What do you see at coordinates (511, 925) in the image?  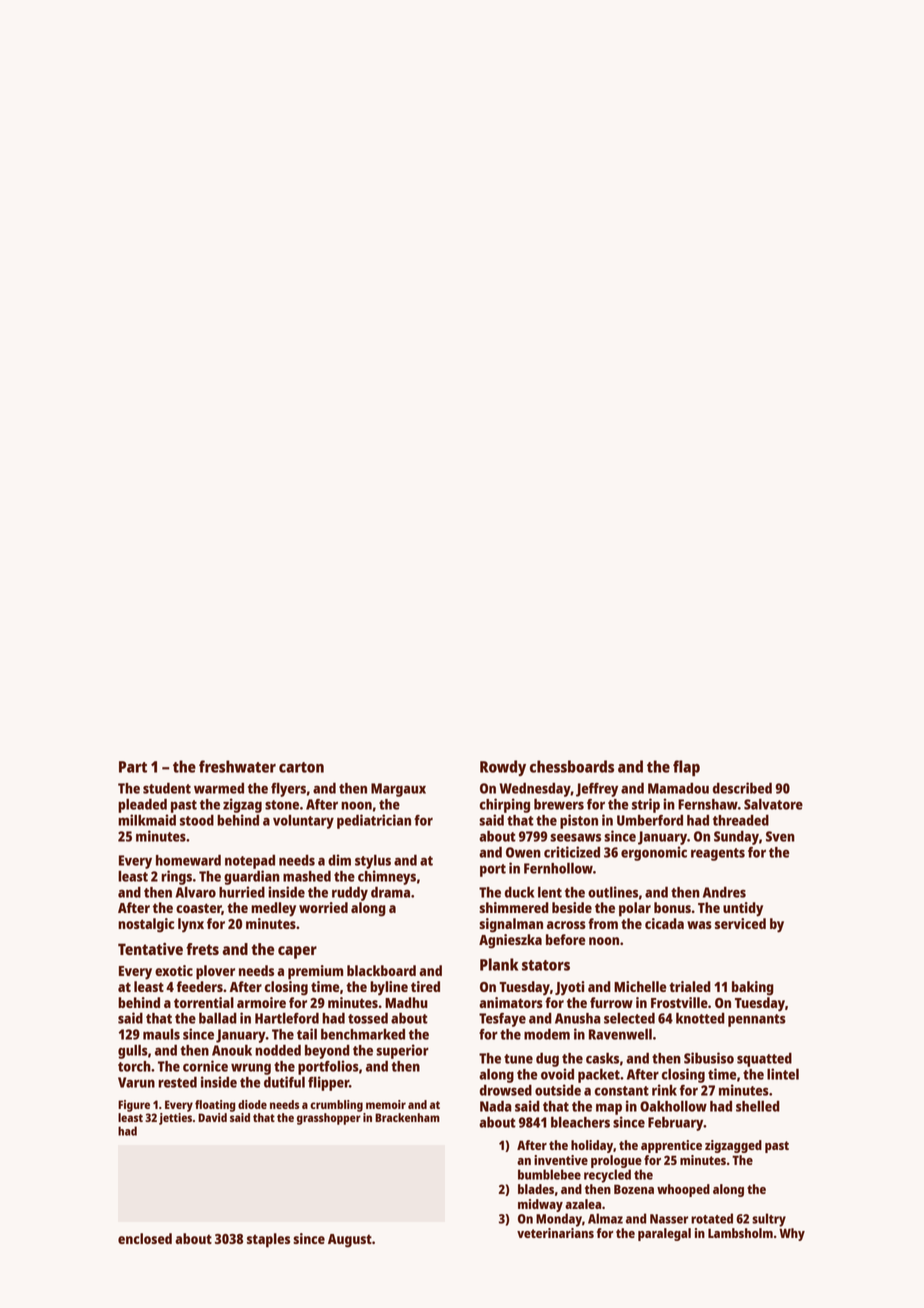 I see `signalman` at bounding box center [511, 925].
